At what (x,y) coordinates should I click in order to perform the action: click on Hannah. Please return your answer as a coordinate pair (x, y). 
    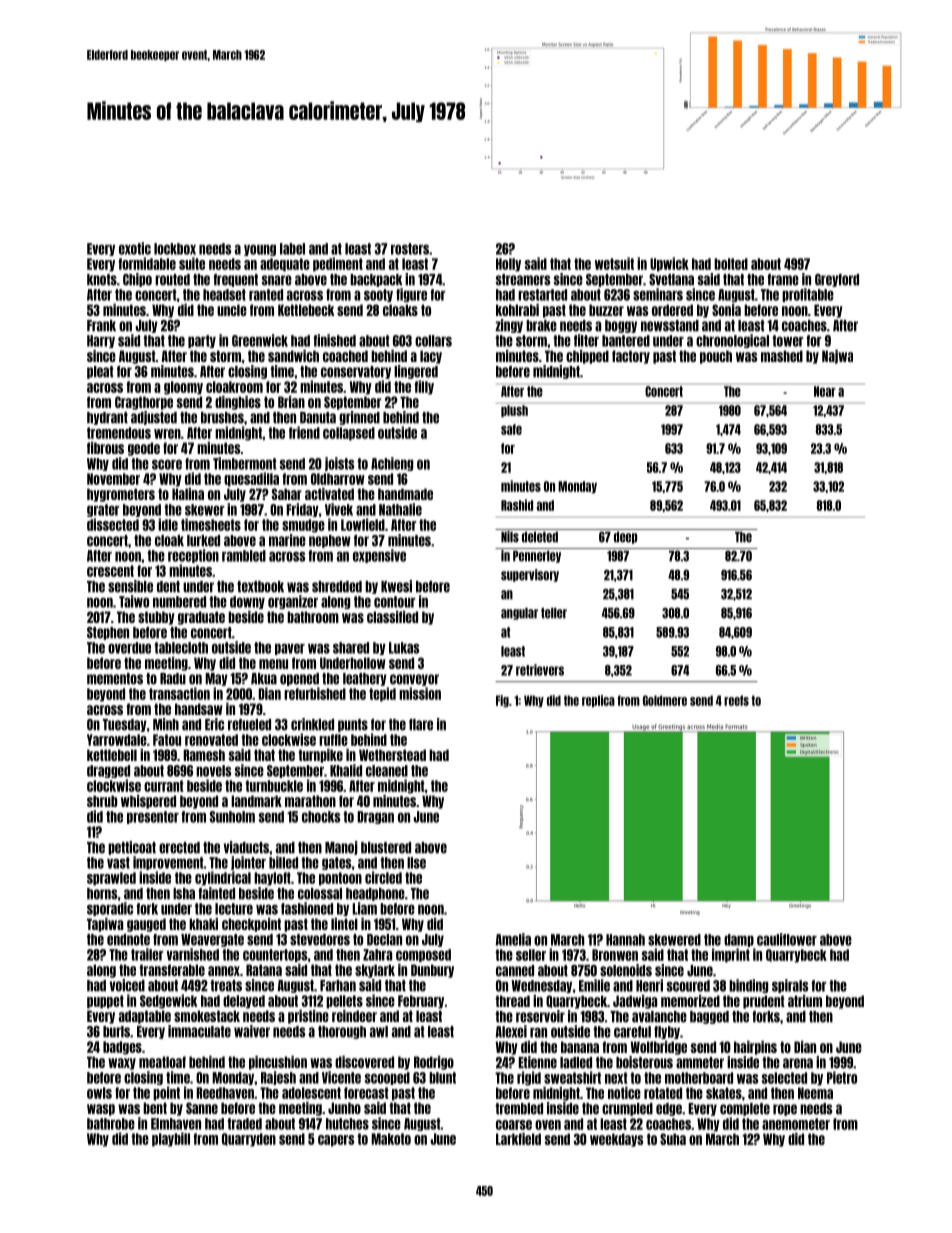
    Looking at the image, I should click on (625, 940).
